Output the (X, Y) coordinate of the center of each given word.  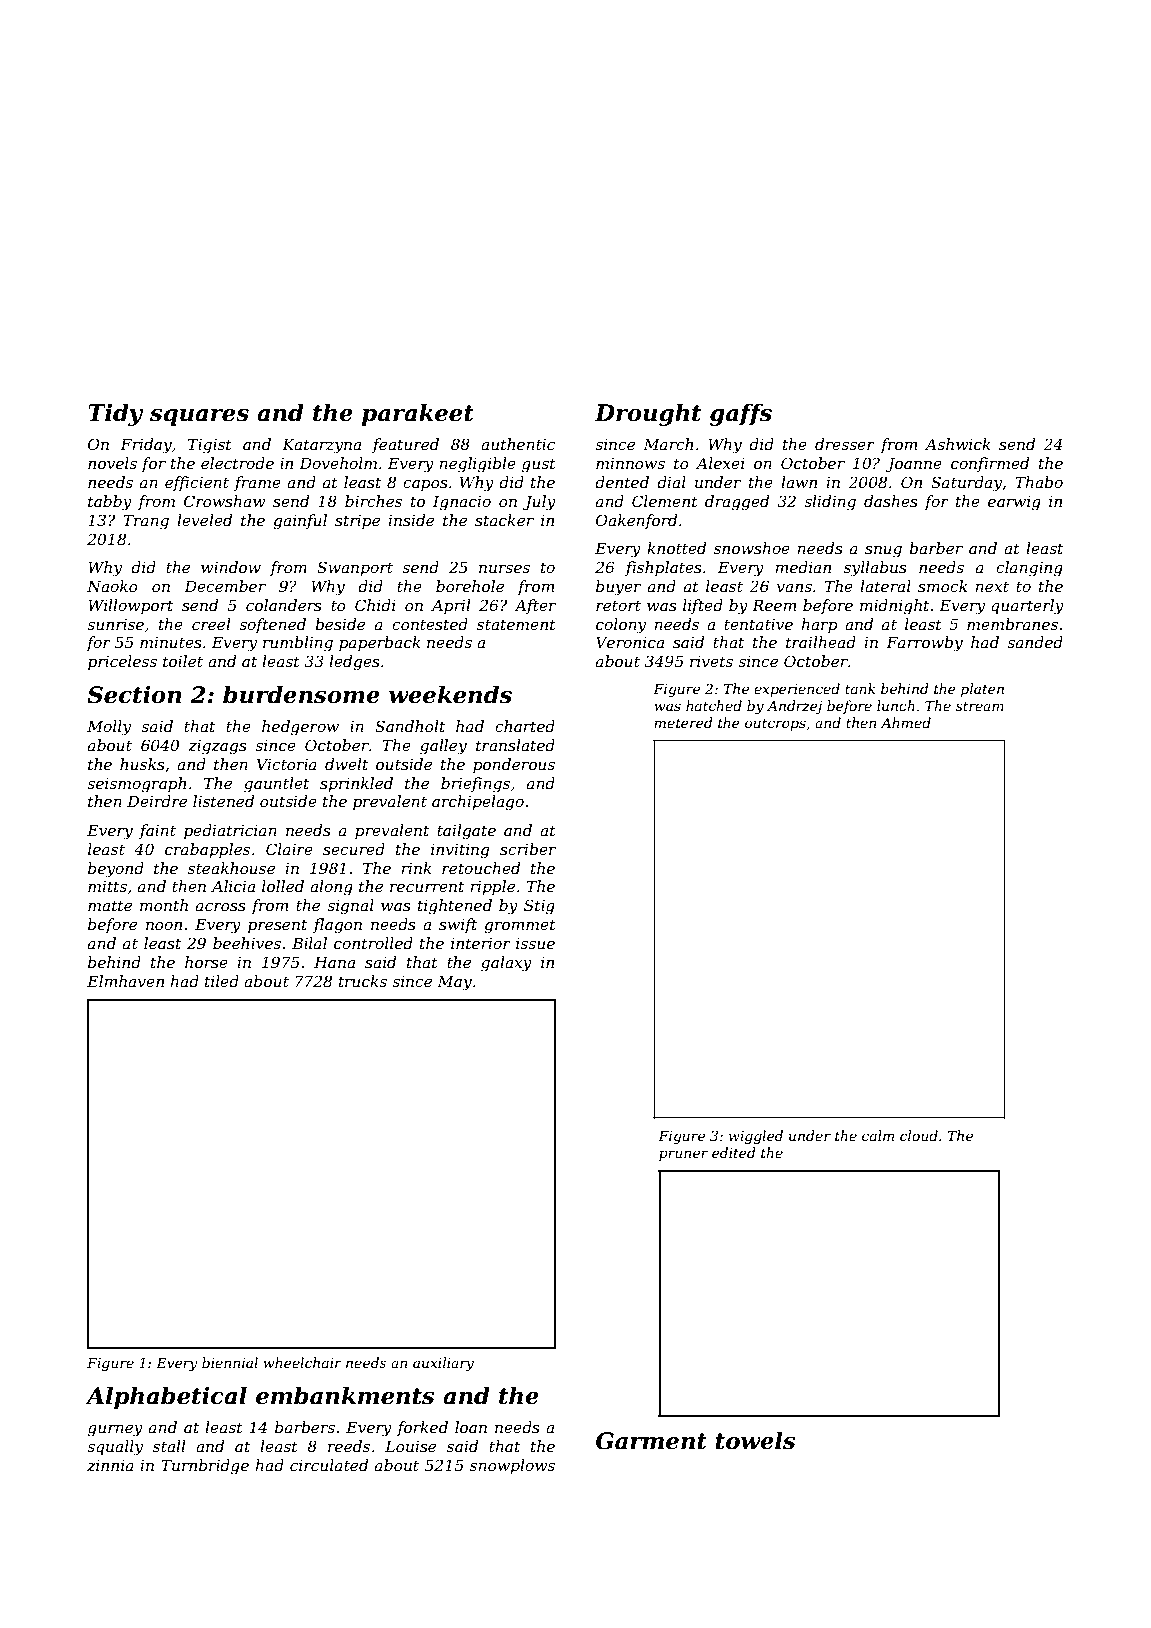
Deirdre (157, 801)
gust (539, 465)
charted (525, 726)
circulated (329, 1465)
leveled (204, 520)
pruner (683, 1155)
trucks (363, 981)
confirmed (990, 464)
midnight (894, 607)
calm (878, 1135)
